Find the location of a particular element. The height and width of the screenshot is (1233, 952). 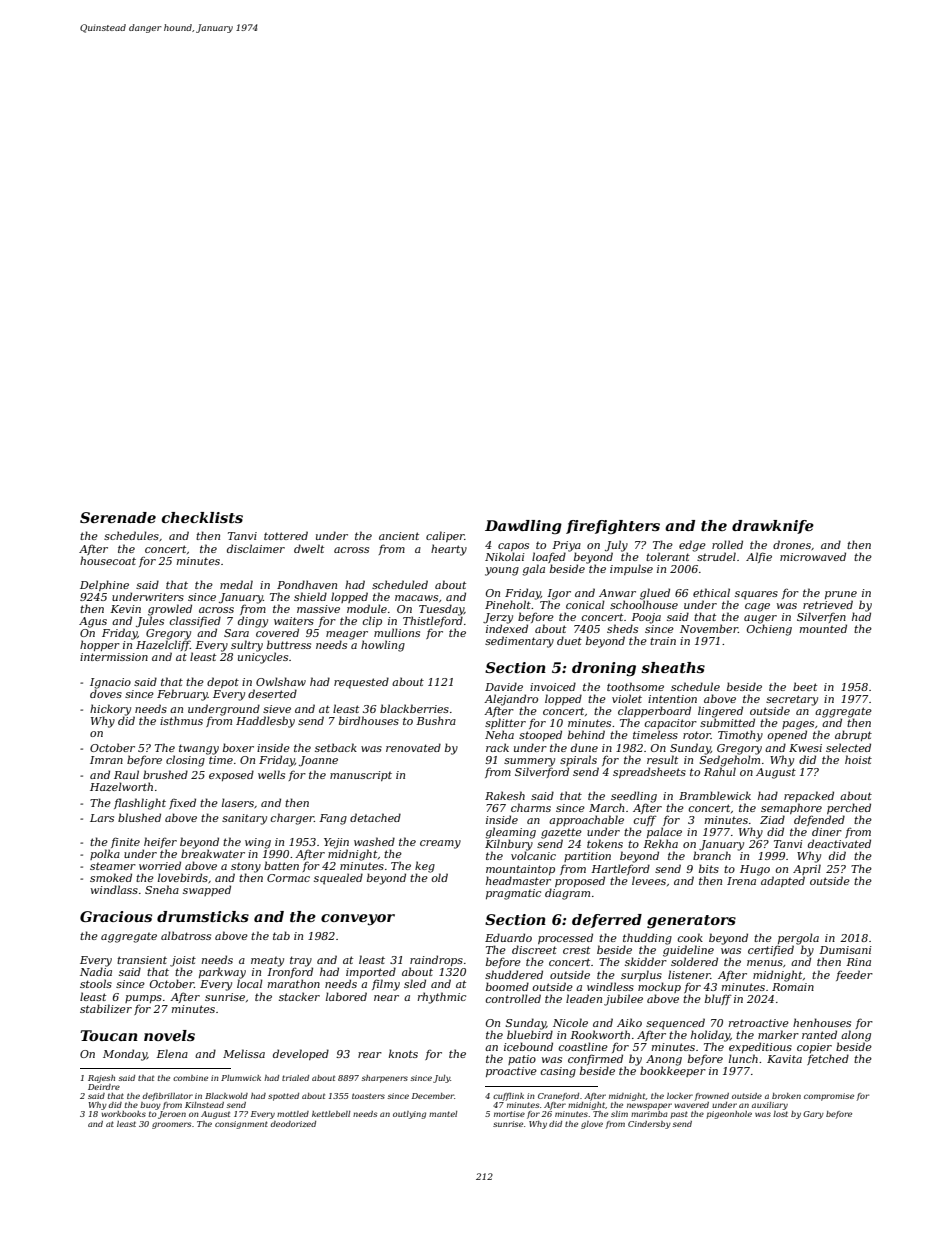

April is located at coordinates (807, 869).
